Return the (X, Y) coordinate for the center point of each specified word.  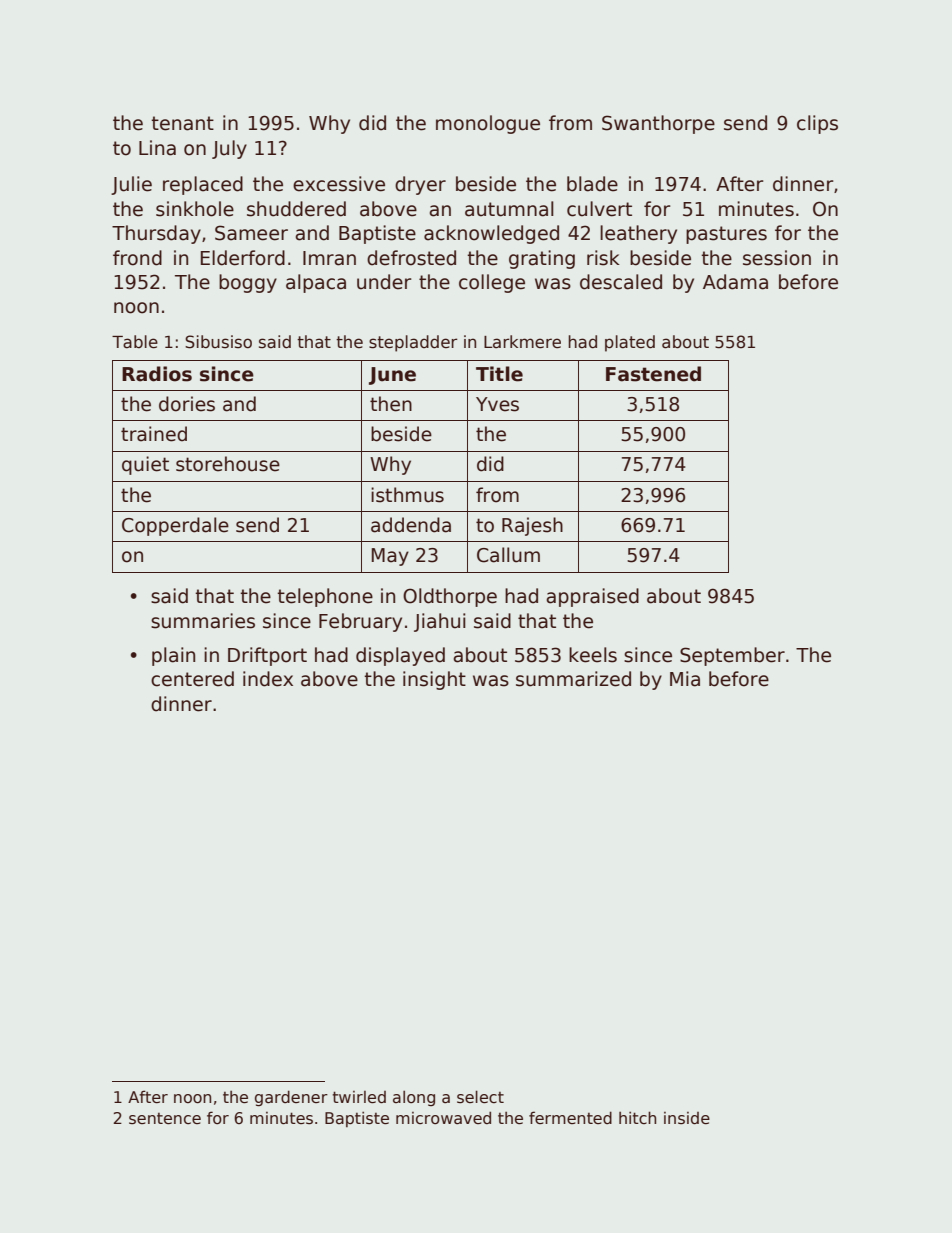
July (229, 149)
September (732, 656)
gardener (291, 1098)
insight (434, 680)
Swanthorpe (658, 124)
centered (192, 679)
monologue (488, 124)
